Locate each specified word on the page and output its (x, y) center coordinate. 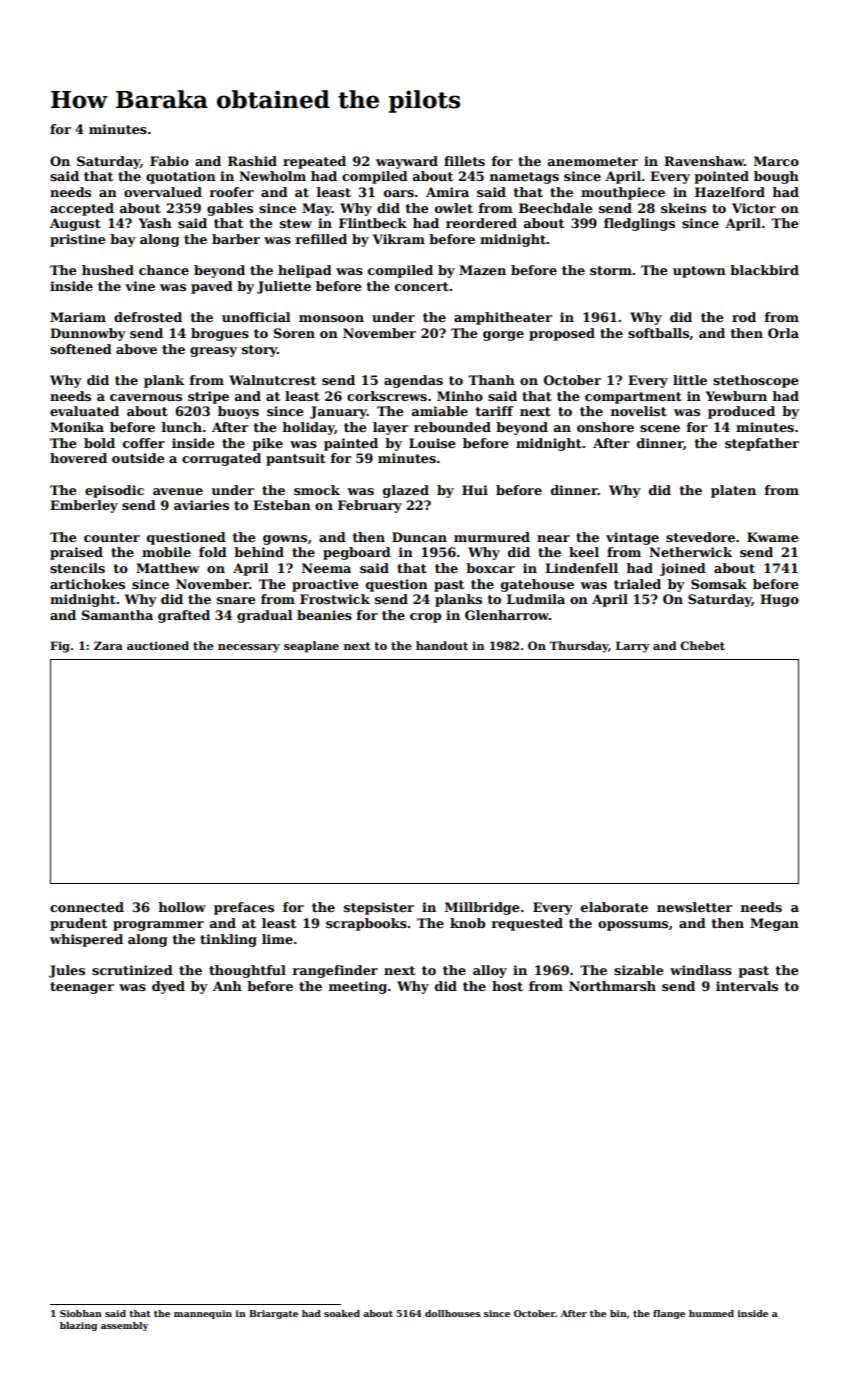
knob (467, 923)
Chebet (702, 645)
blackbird (764, 270)
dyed (168, 987)
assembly (124, 1326)
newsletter (695, 907)
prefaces (244, 908)
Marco (776, 161)
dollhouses (452, 1313)
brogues (220, 334)
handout (442, 645)
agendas (413, 381)
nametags (524, 178)
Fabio (169, 161)
